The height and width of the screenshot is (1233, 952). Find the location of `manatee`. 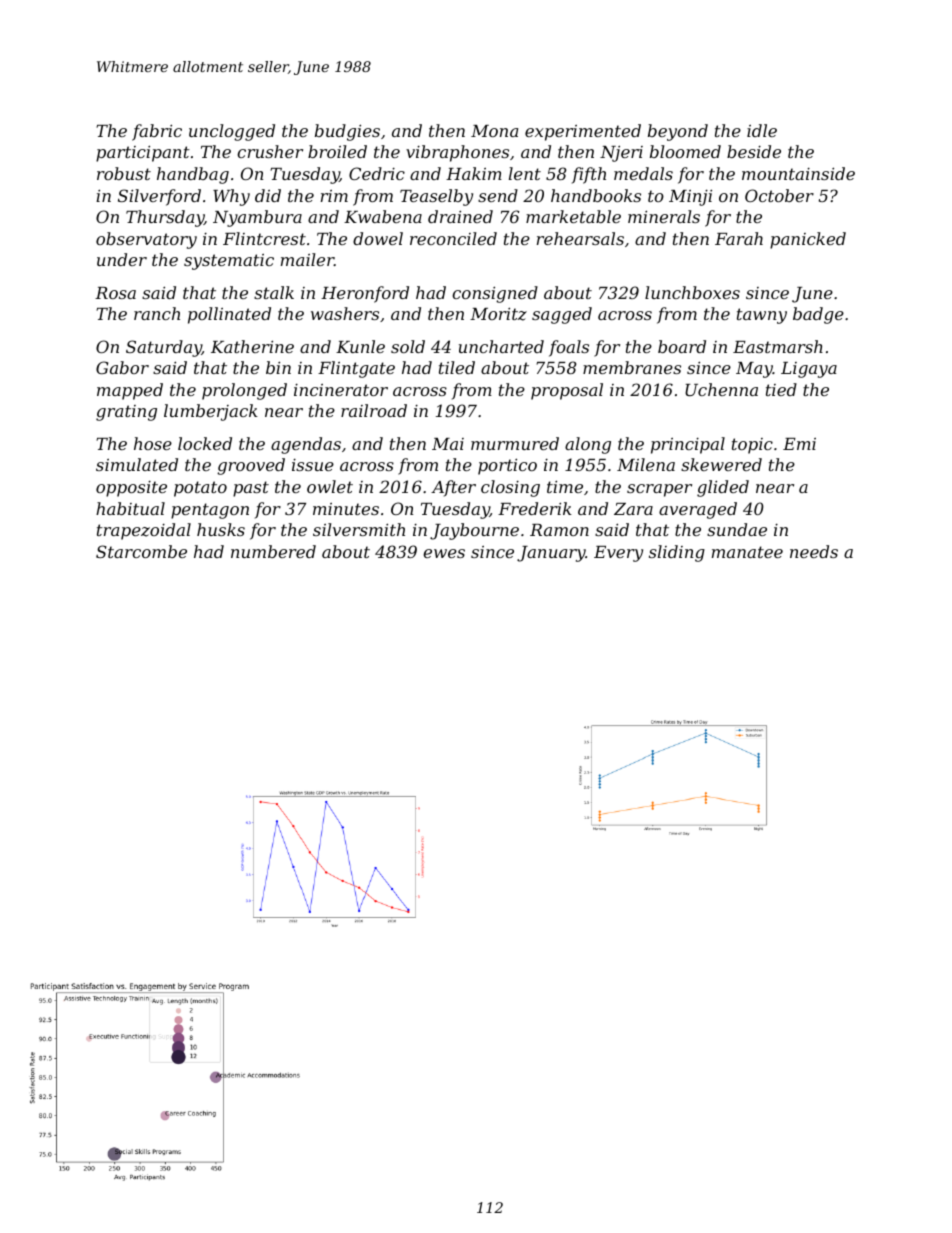

manatee is located at coordinates (747, 552).
